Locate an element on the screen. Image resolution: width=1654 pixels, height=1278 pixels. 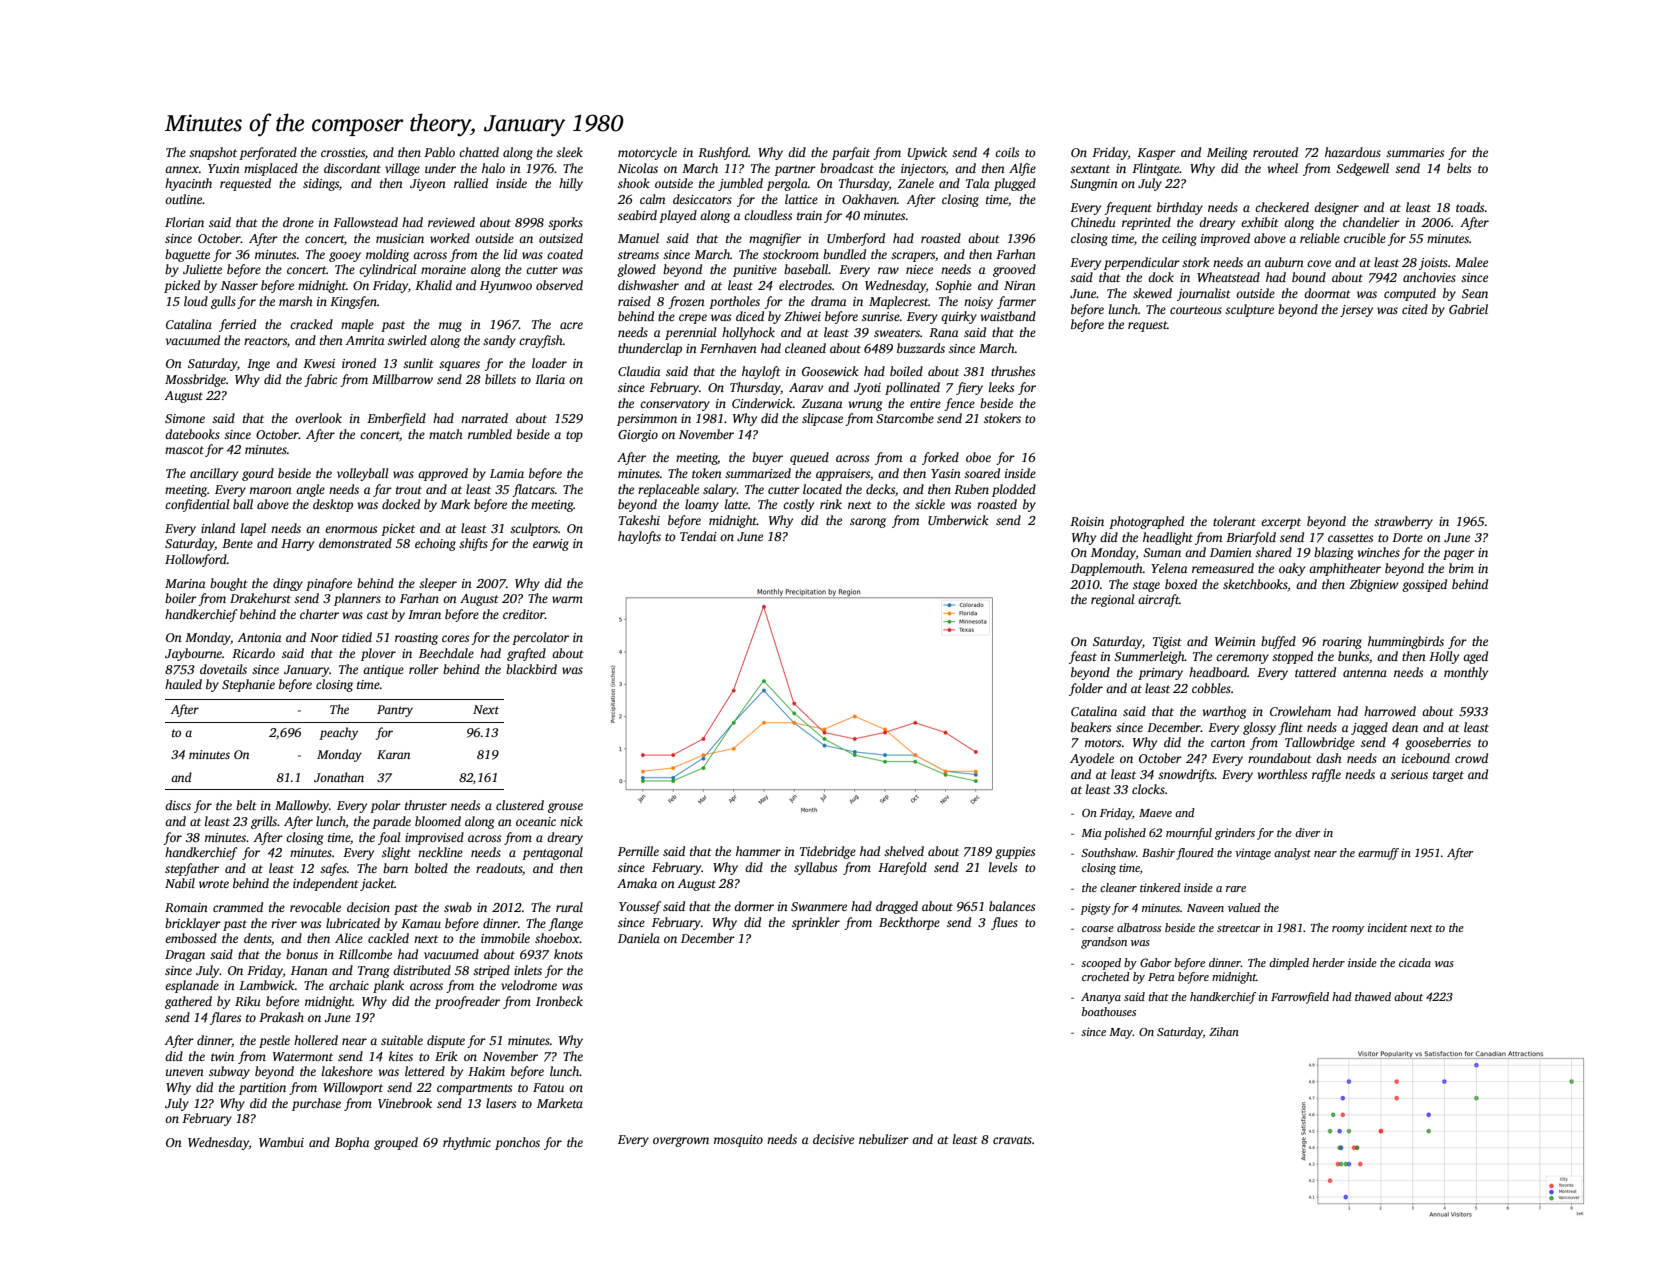
hammer is located at coordinates (758, 851).
